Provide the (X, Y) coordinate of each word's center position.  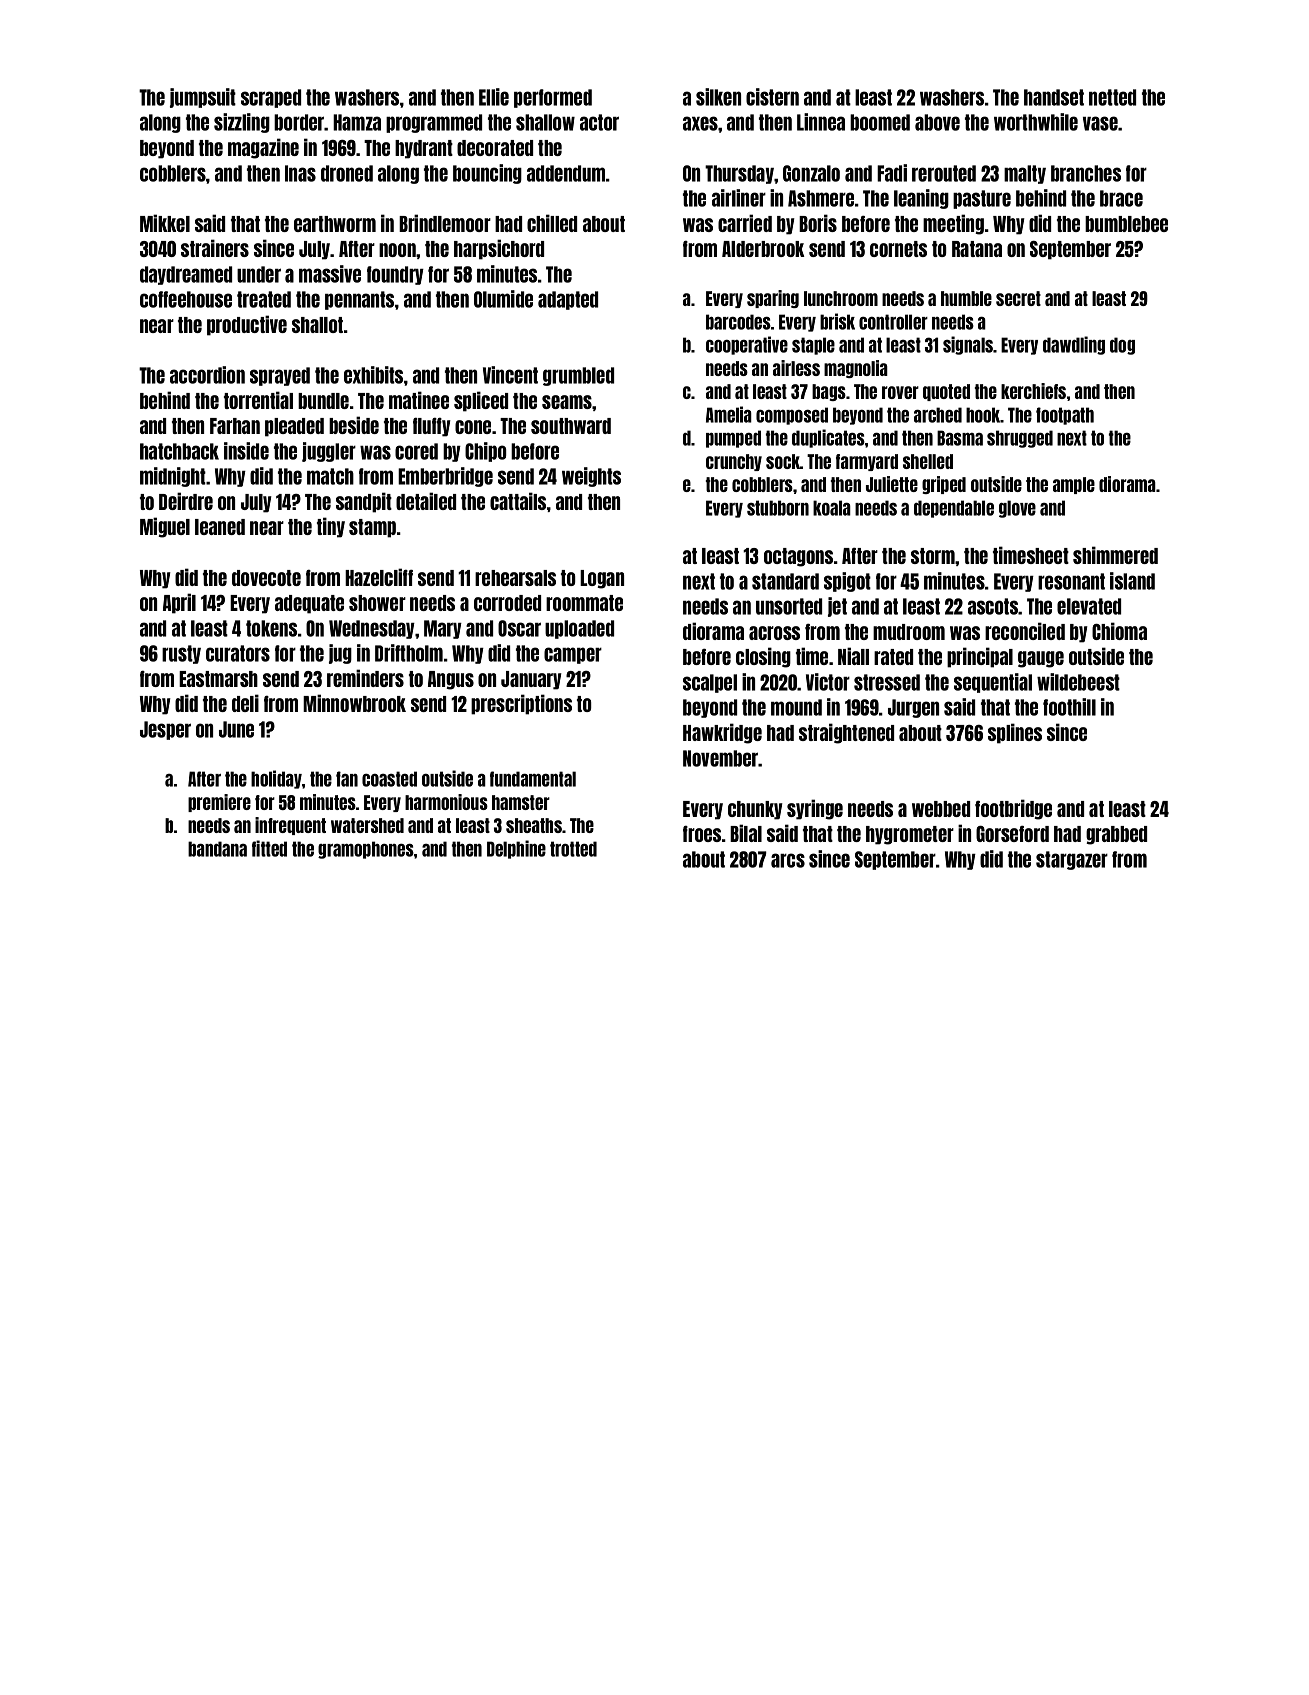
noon (397, 250)
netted (1112, 97)
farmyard (867, 462)
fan (347, 779)
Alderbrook (763, 249)
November (721, 758)
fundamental (533, 779)
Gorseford (1012, 834)
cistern (772, 97)
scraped (271, 98)
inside (246, 451)
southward (571, 426)
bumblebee (1126, 224)
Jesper (165, 730)
